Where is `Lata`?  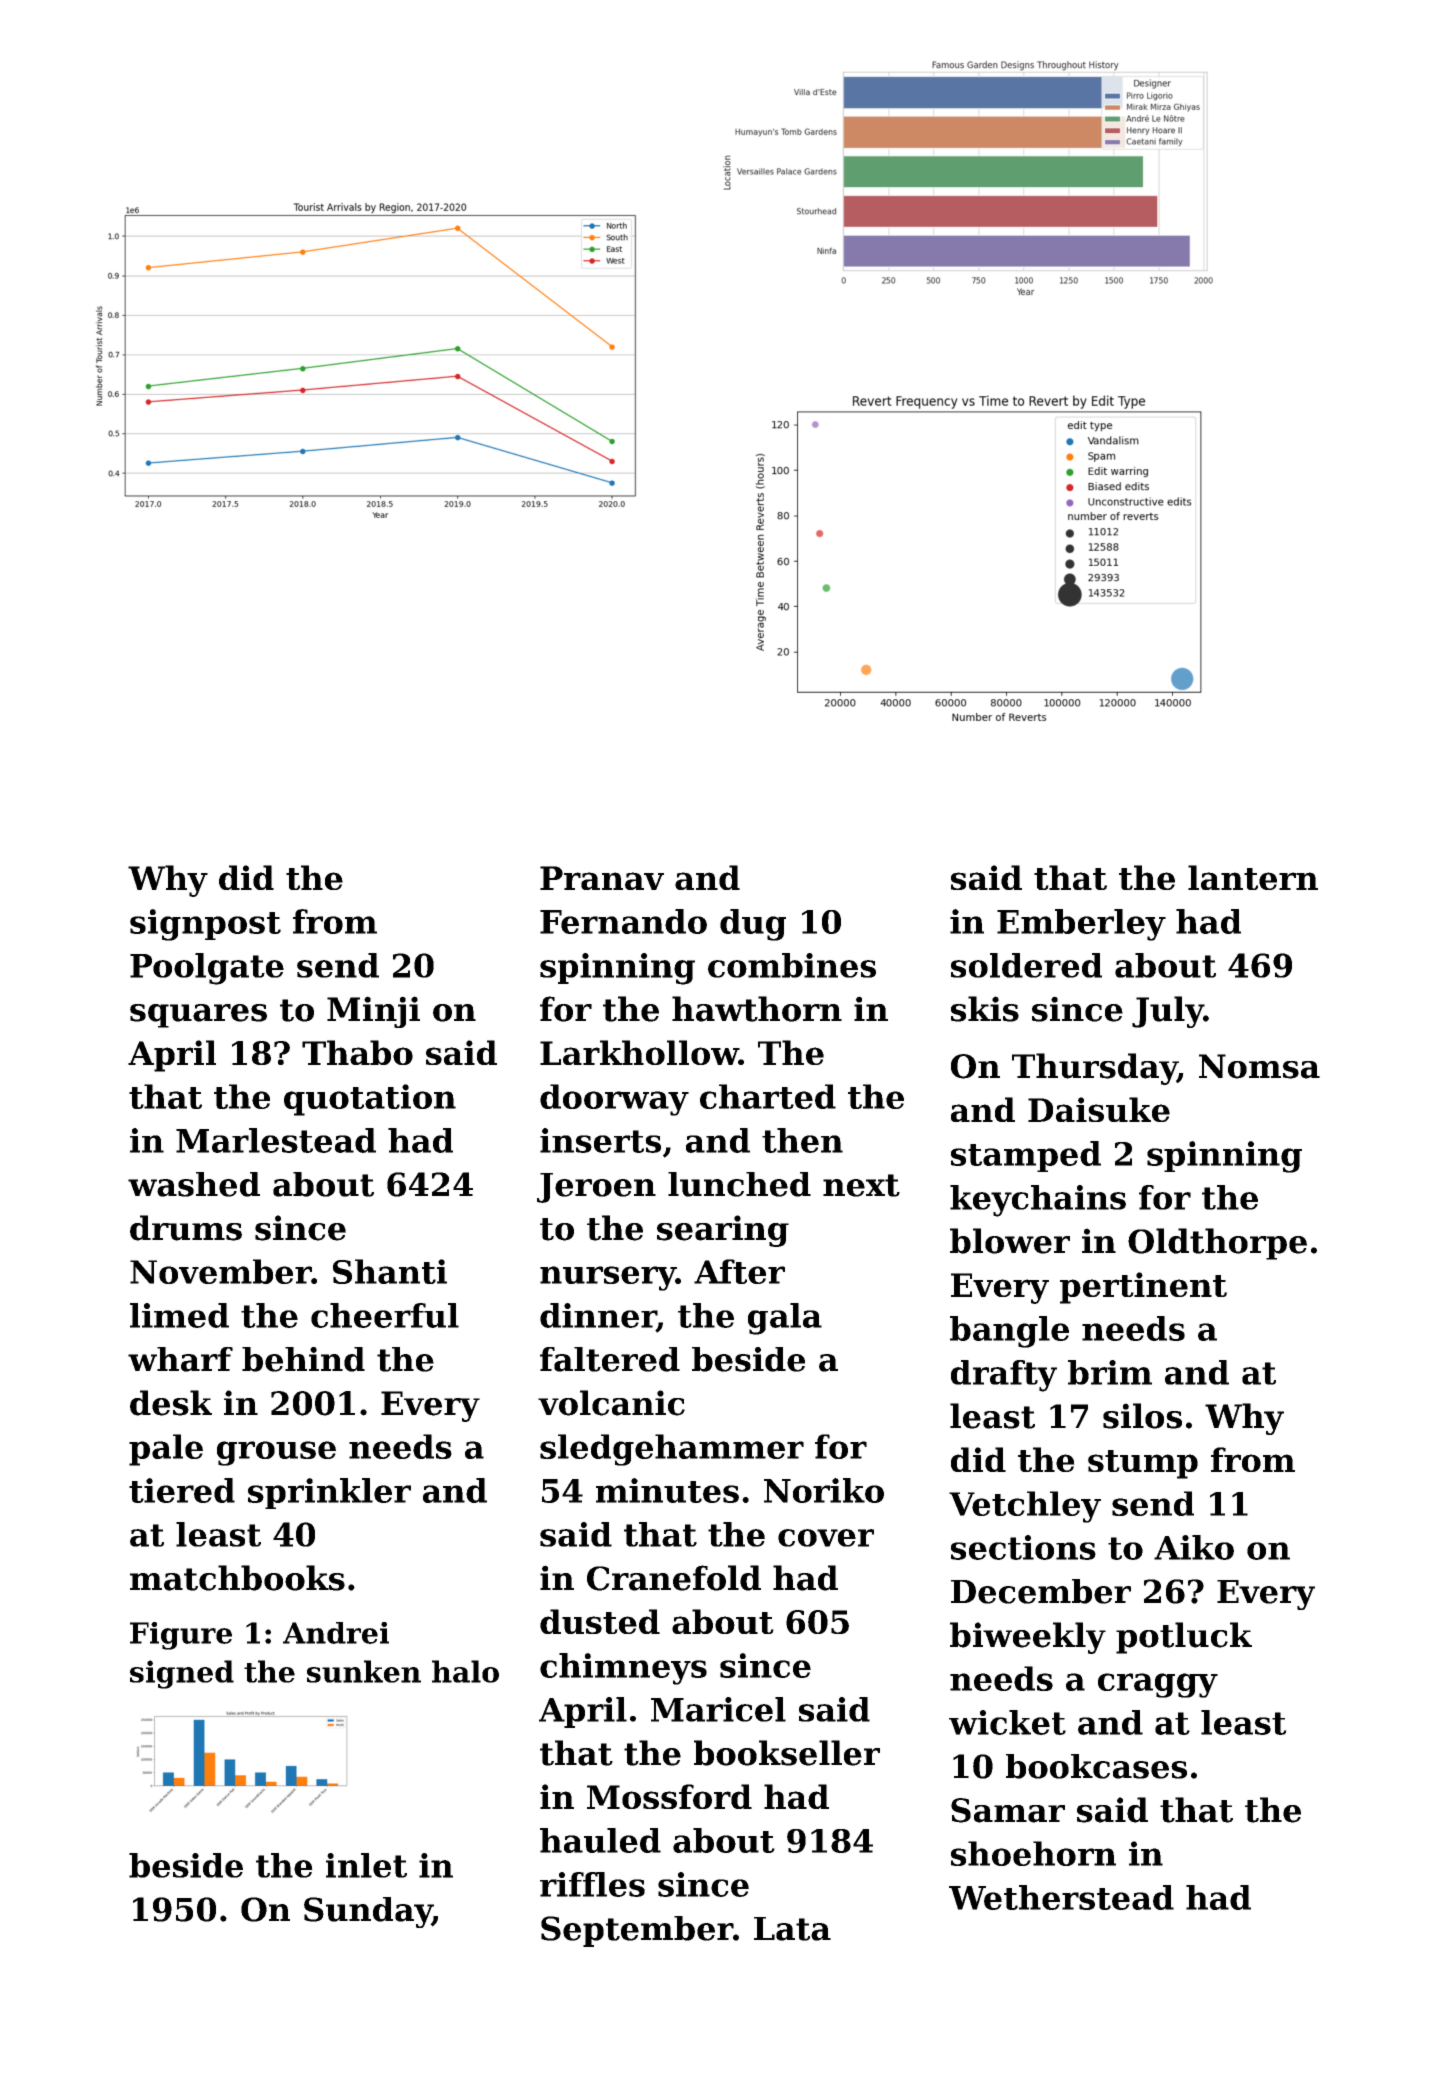
Lata is located at coordinates (792, 1929).
